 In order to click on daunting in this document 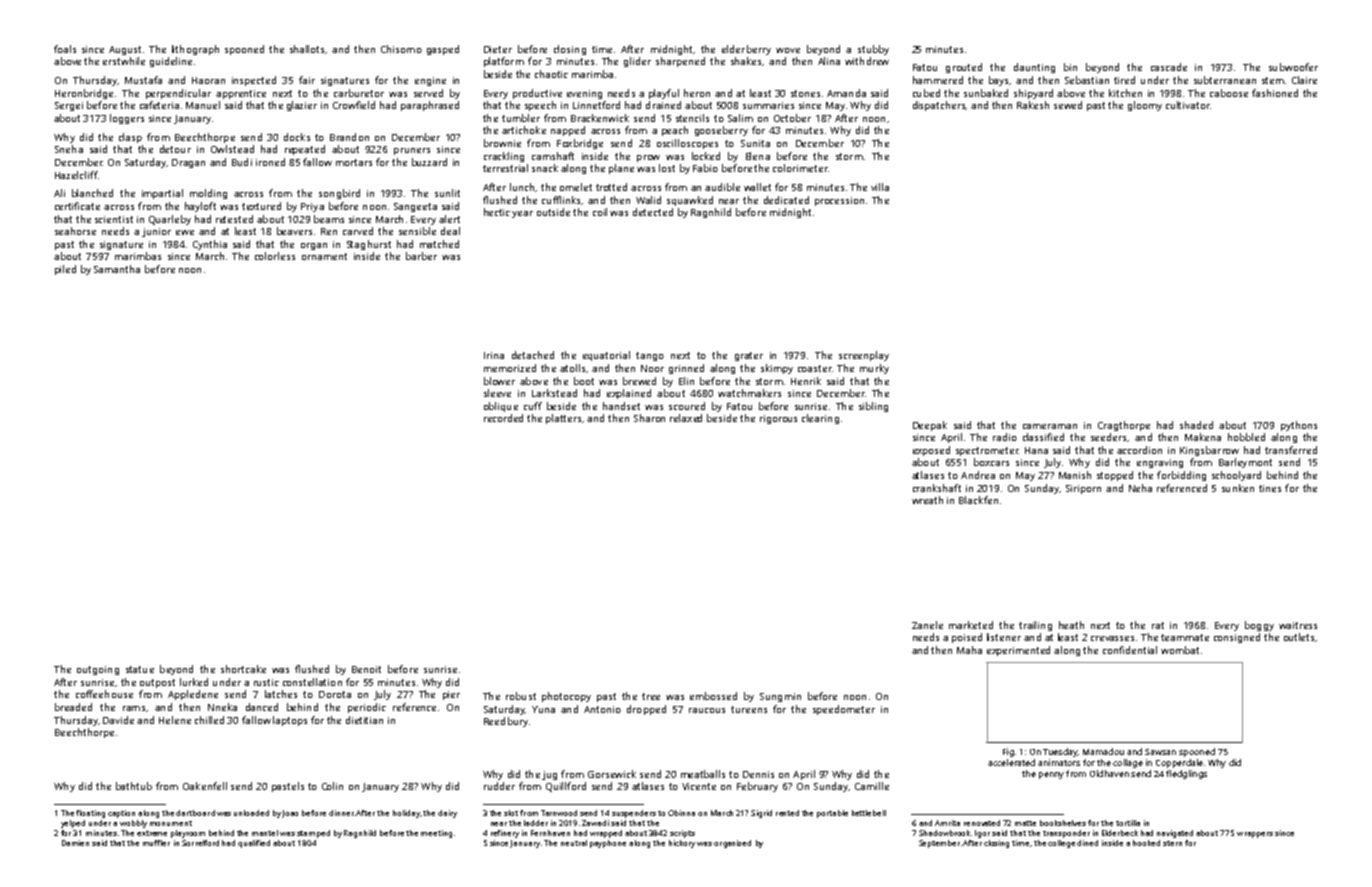, I will do `click(1034, 68)`.
